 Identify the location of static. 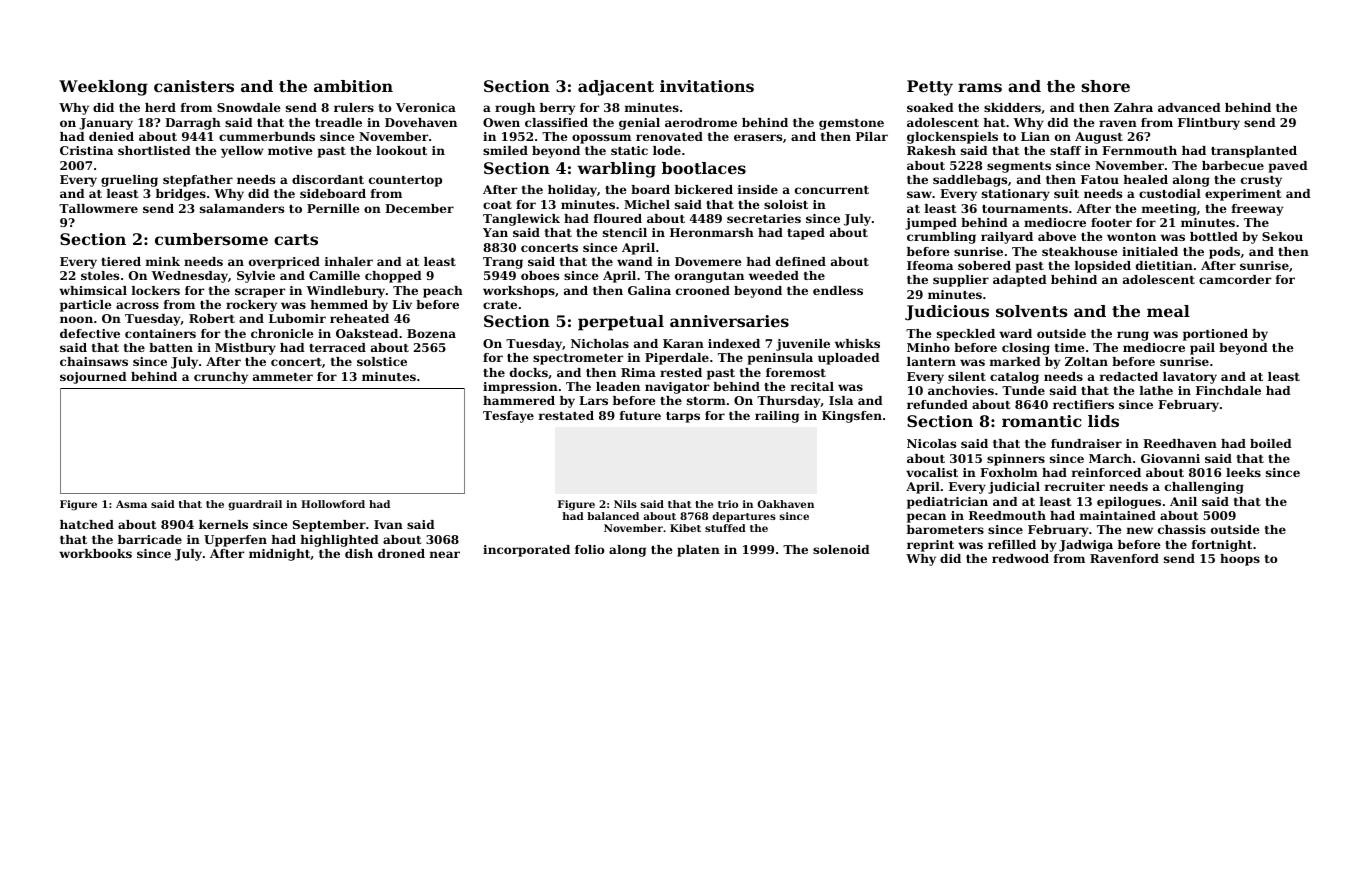
(629, 150).
